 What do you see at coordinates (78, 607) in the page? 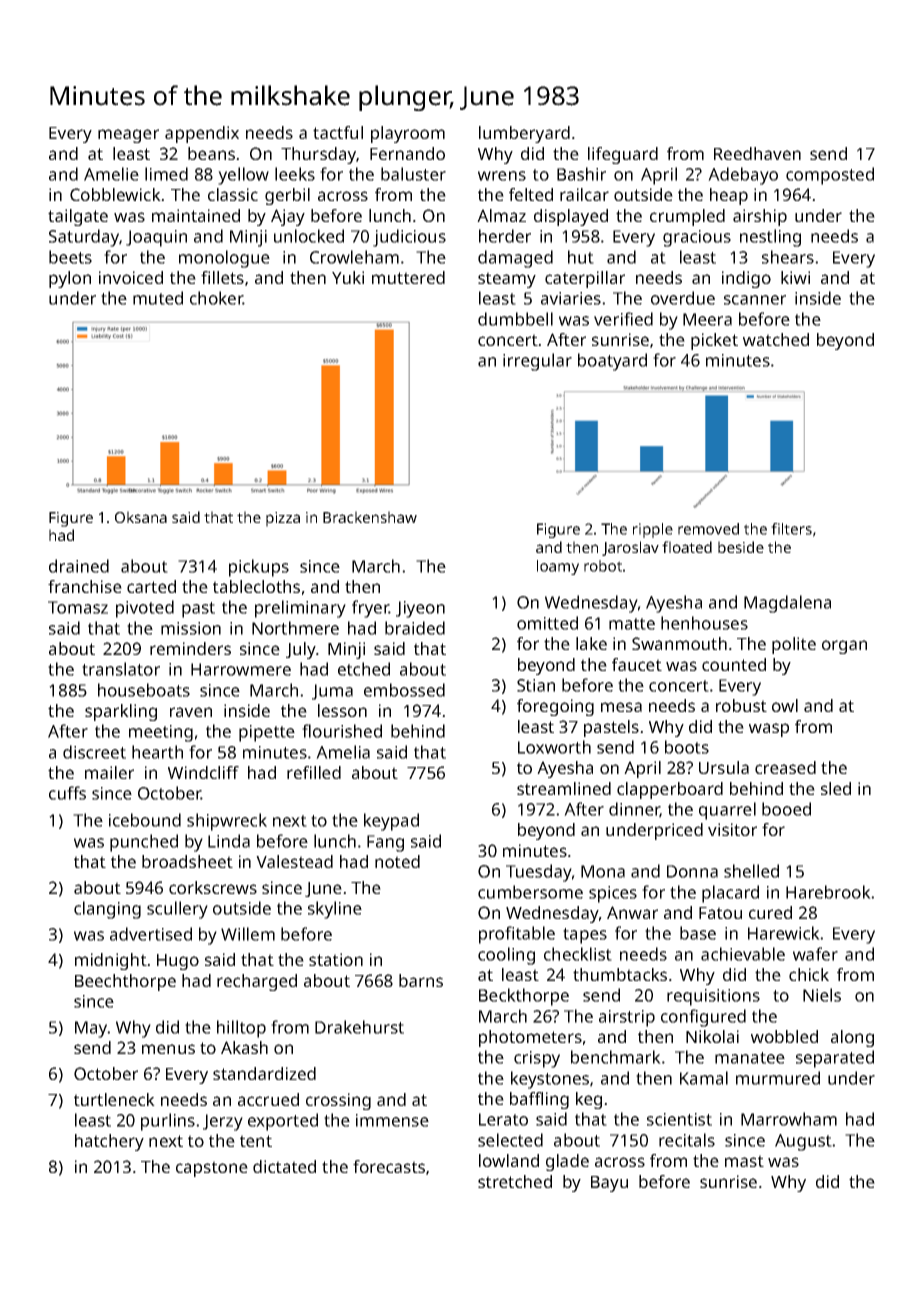
I see `Tomasz` at bounding box center [78, 607].
